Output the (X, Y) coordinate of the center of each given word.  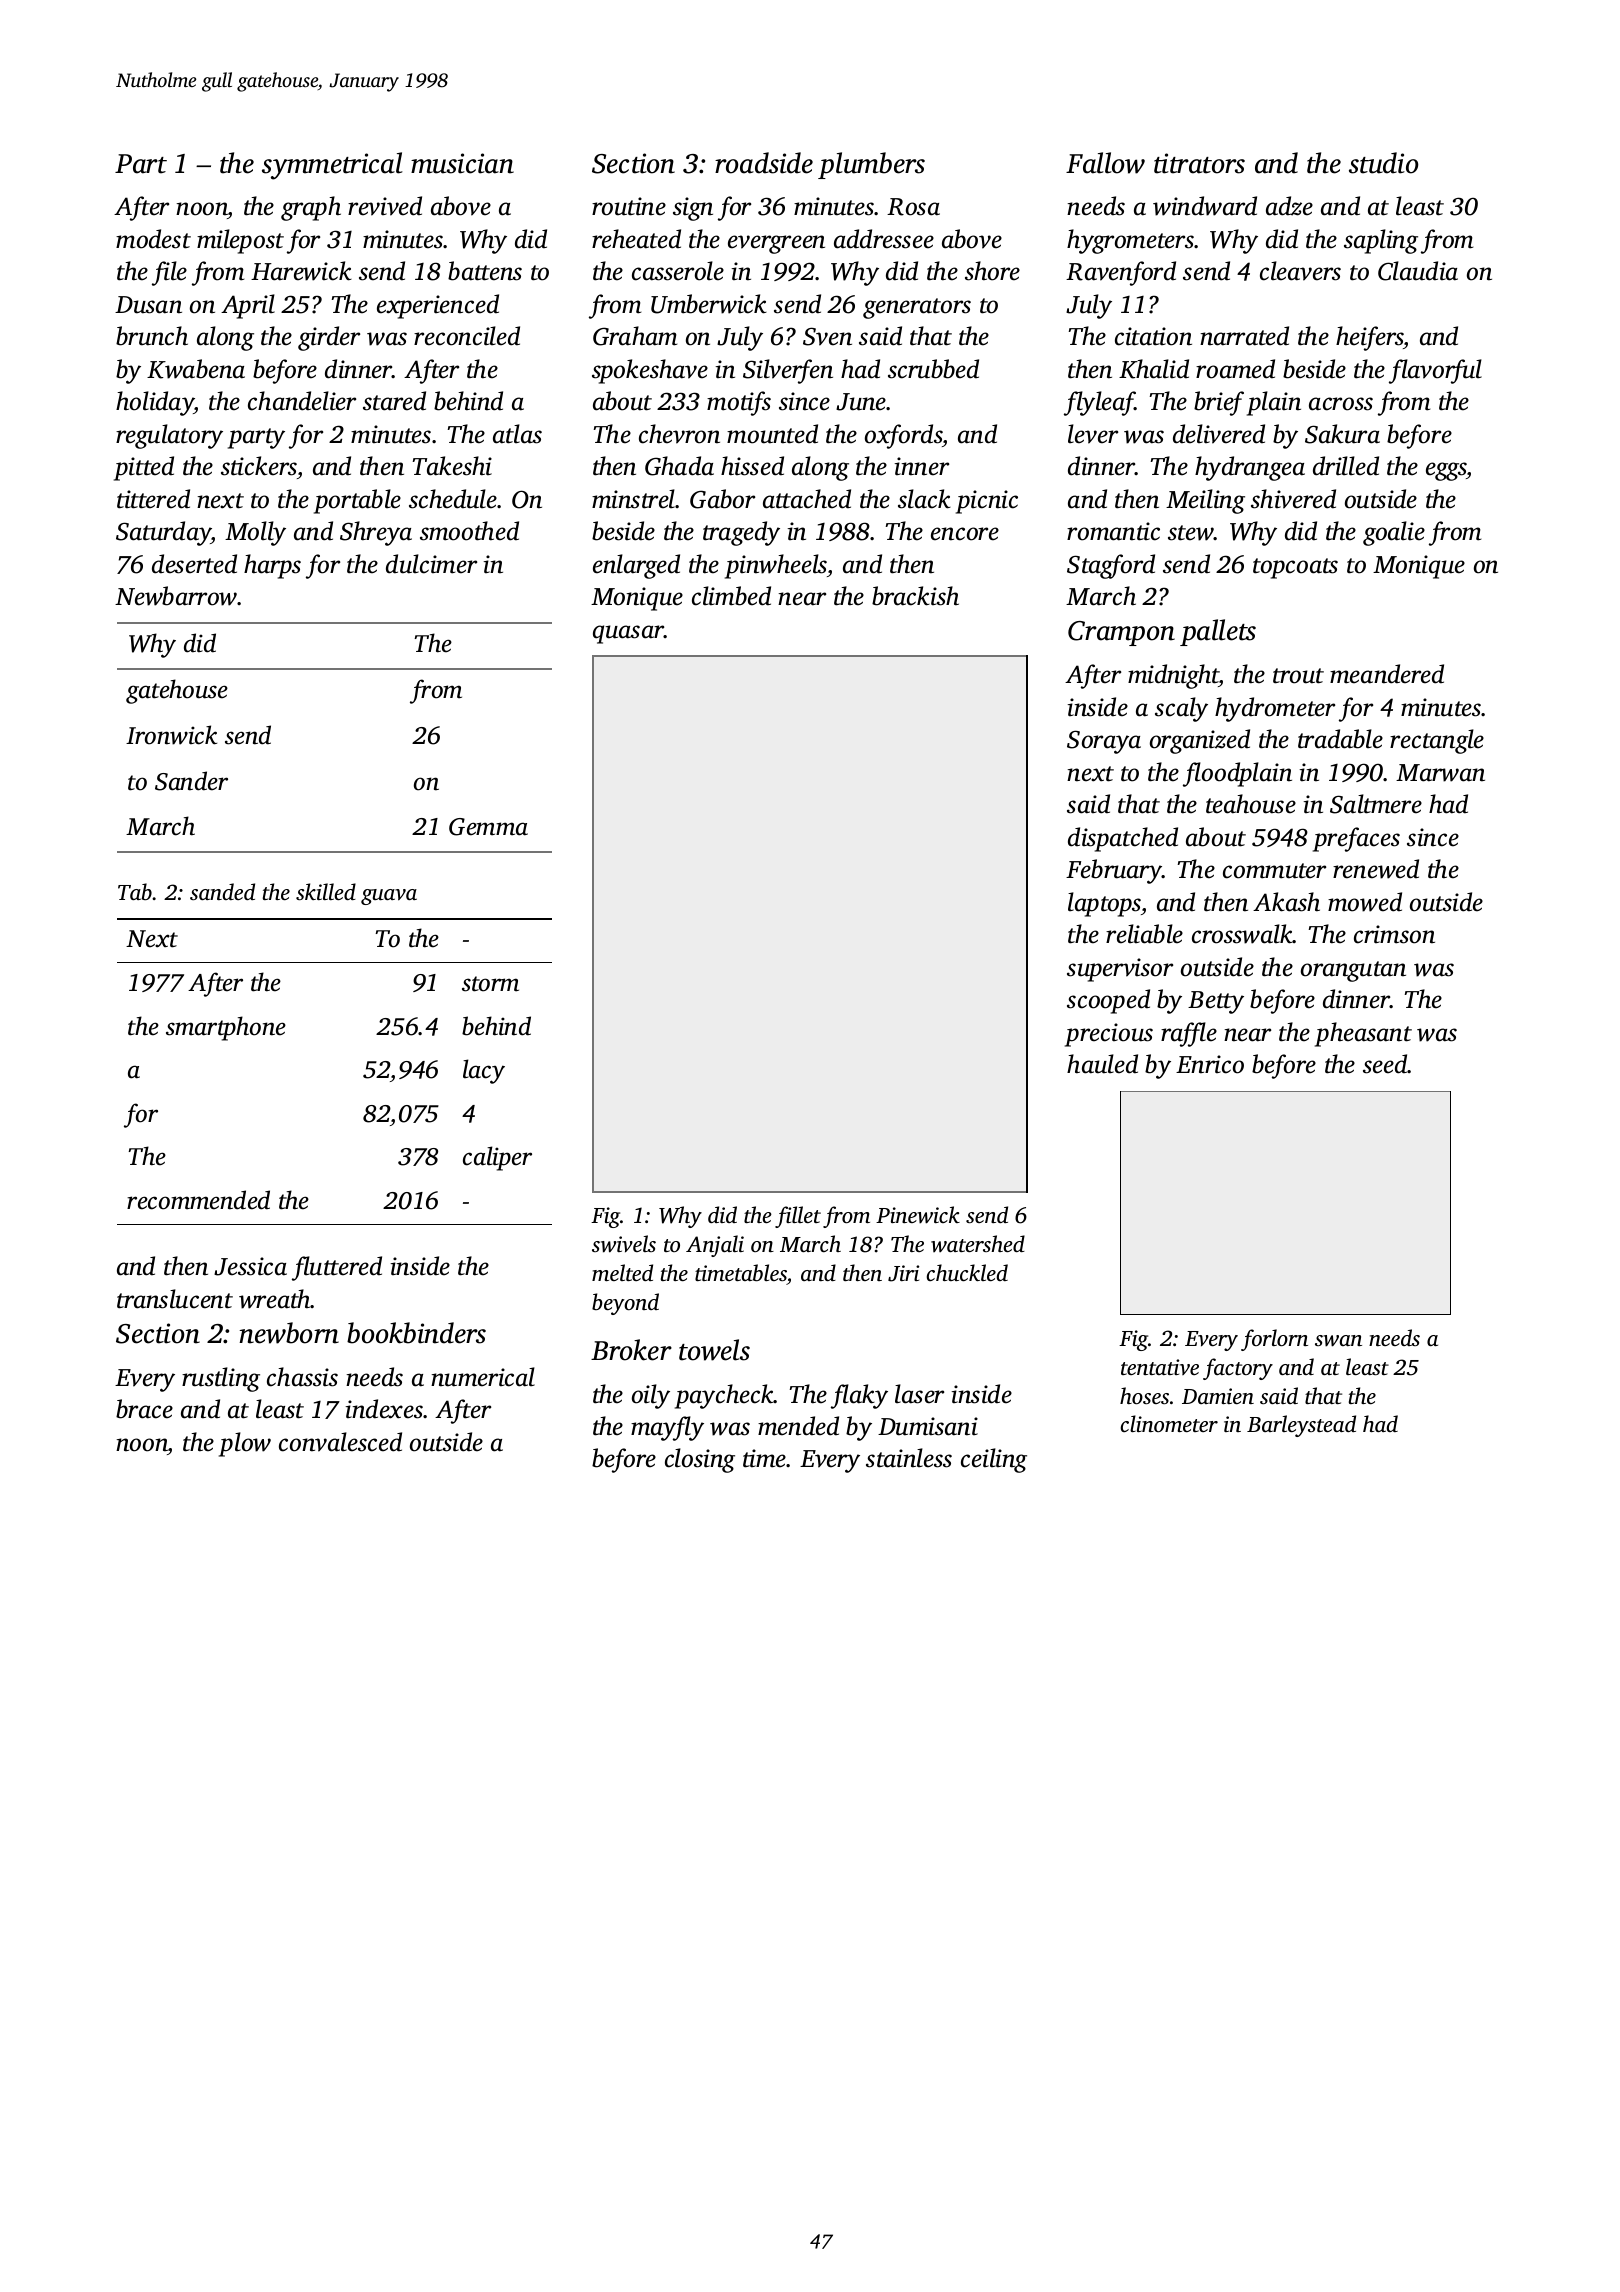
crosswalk (1242, 934)
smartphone (226, 1028)
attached (807, 499)
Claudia (1418, 271)
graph (311, 208)
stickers (259, 466)
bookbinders (416, 1333)
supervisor (1120, 970)
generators (917, 308)
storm (490, 984)
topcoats (1295, 568)
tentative (1160, 1367)
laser (919, 1394)
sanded (222, 891)
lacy (484, 1071)
